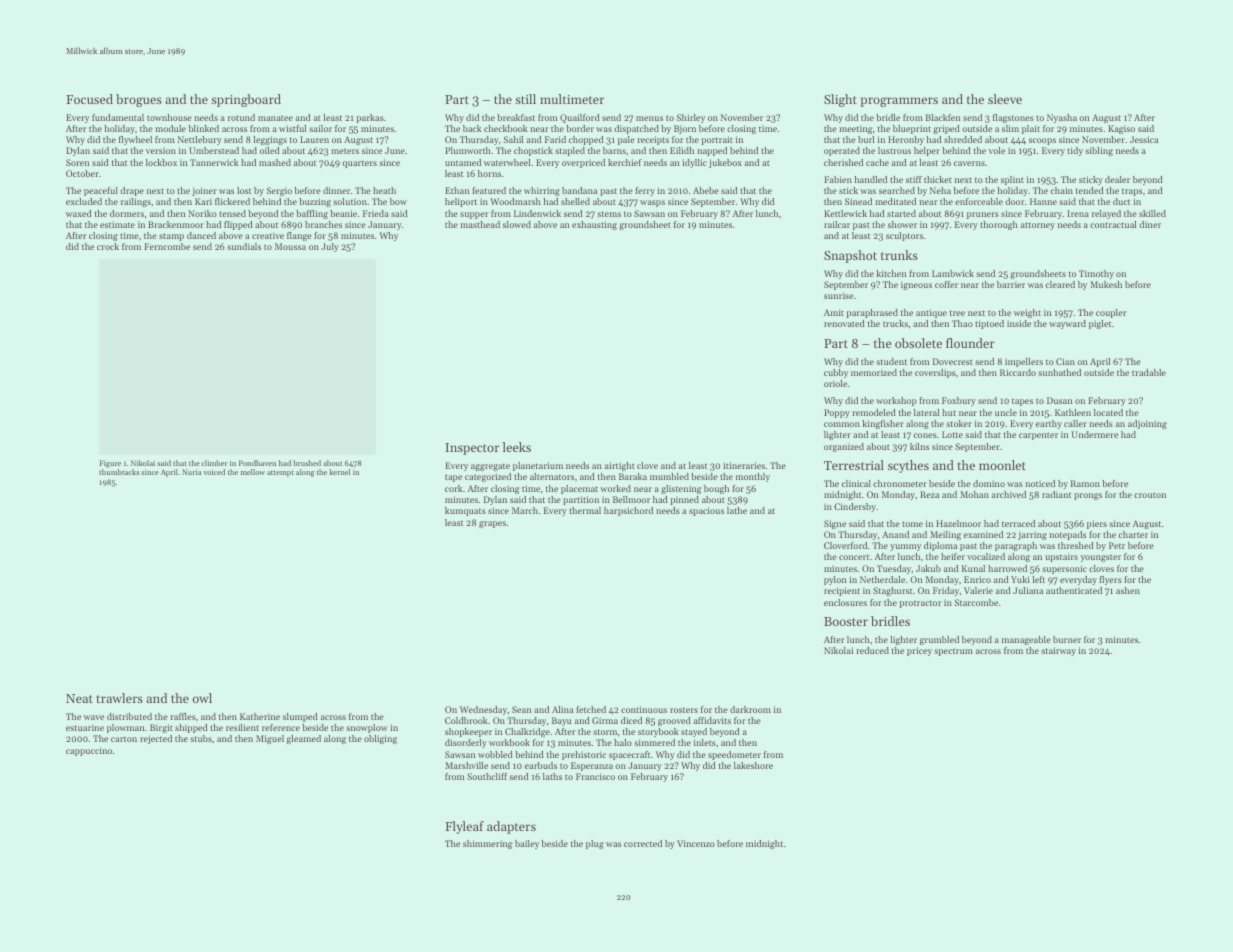  I want to click on climber, so click(215, 463).
